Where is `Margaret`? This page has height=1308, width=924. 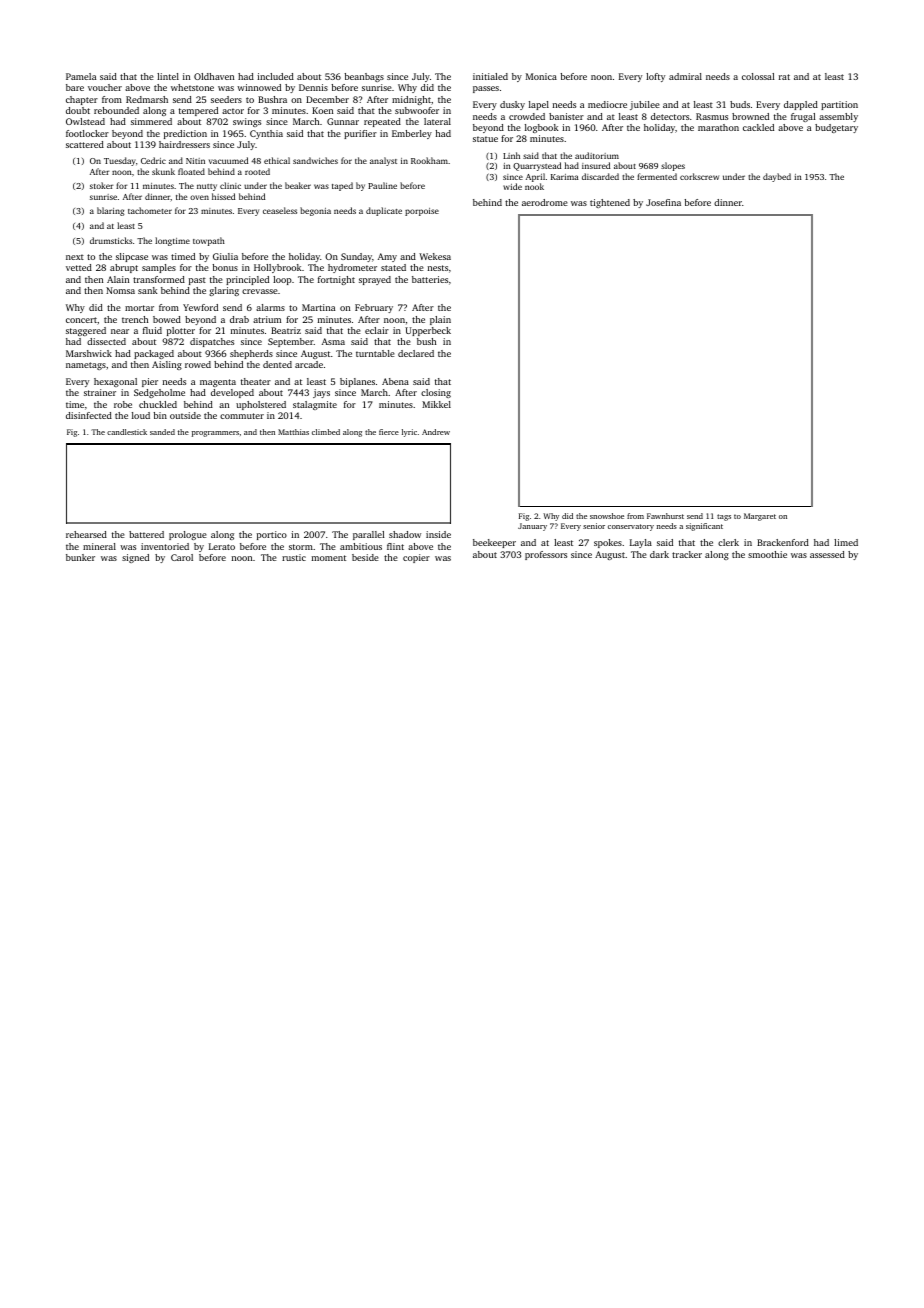 Margaret is located at coordinates (760, 517).
